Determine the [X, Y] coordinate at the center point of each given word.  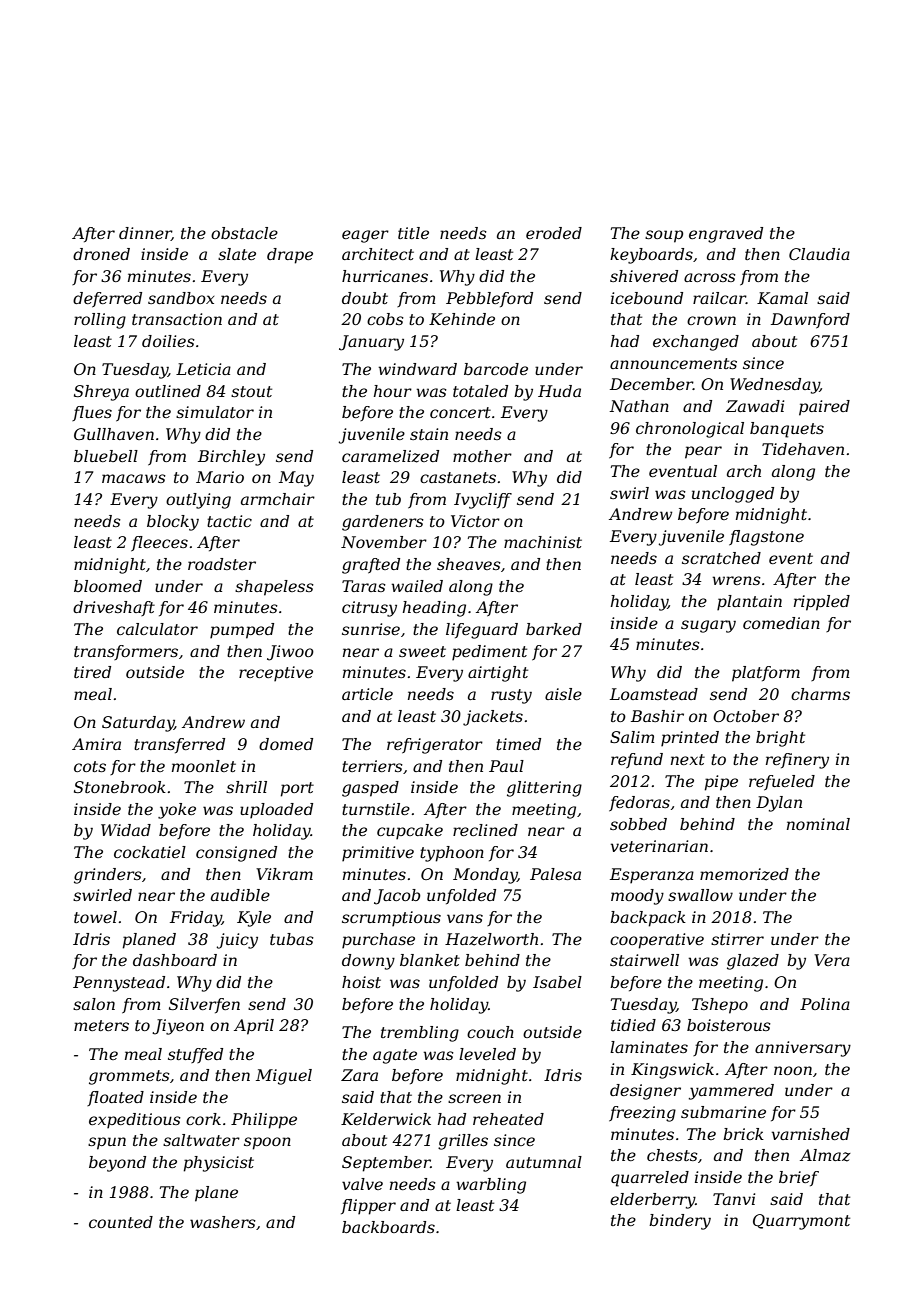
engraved [726, 235]
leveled [487, 1054]
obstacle [244, 233]
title [413, 233]
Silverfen [204, 1005]
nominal [818, 824]
